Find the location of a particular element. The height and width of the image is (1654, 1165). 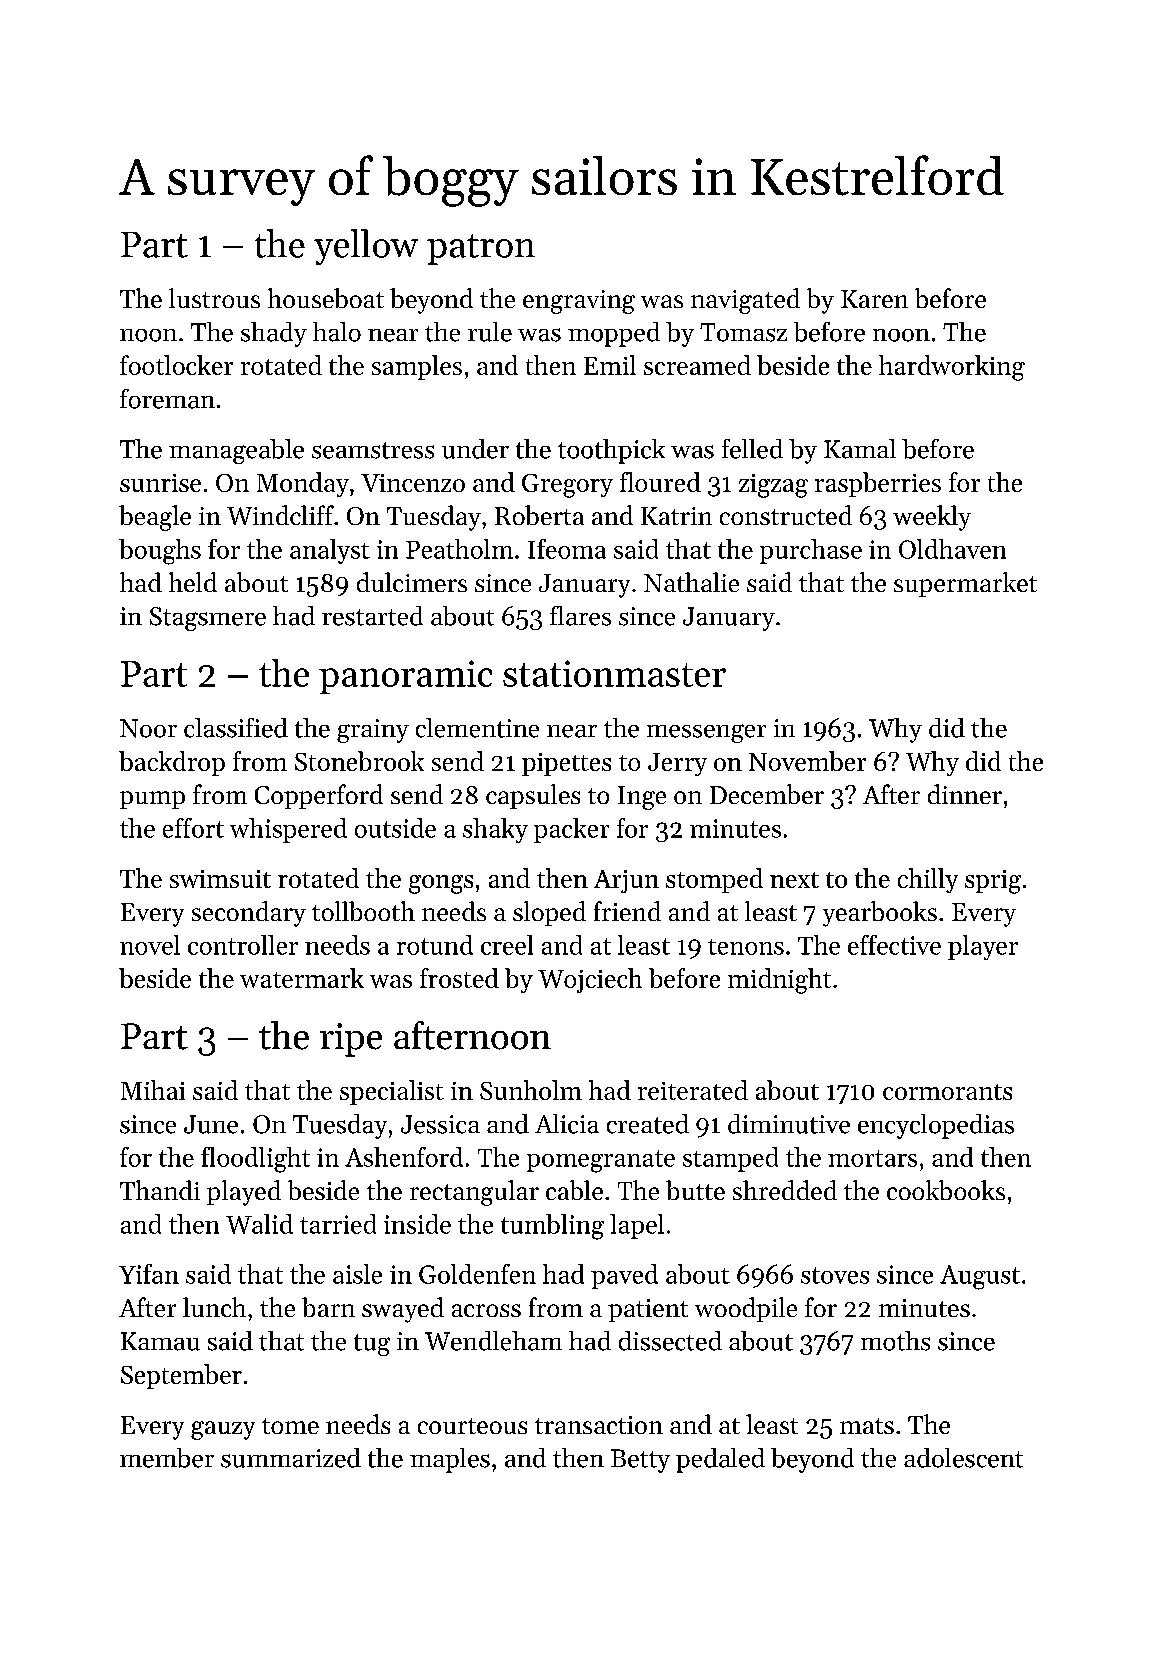

dulcimers is located at coordinates (412, 582).
